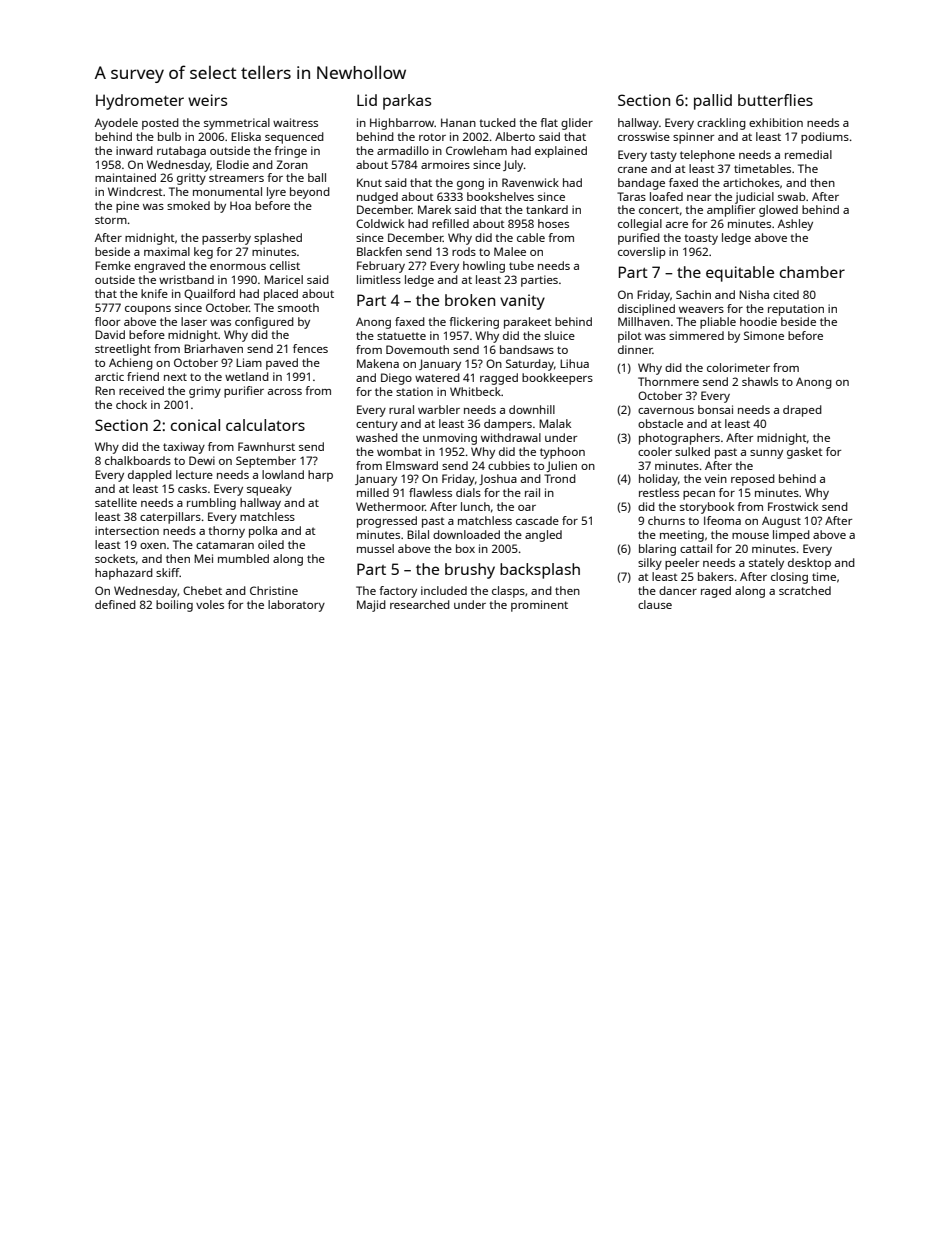  What do you see at coordinates (135, 191) in the image?
I see `Windcrest` at bounding box center [135, 191].
